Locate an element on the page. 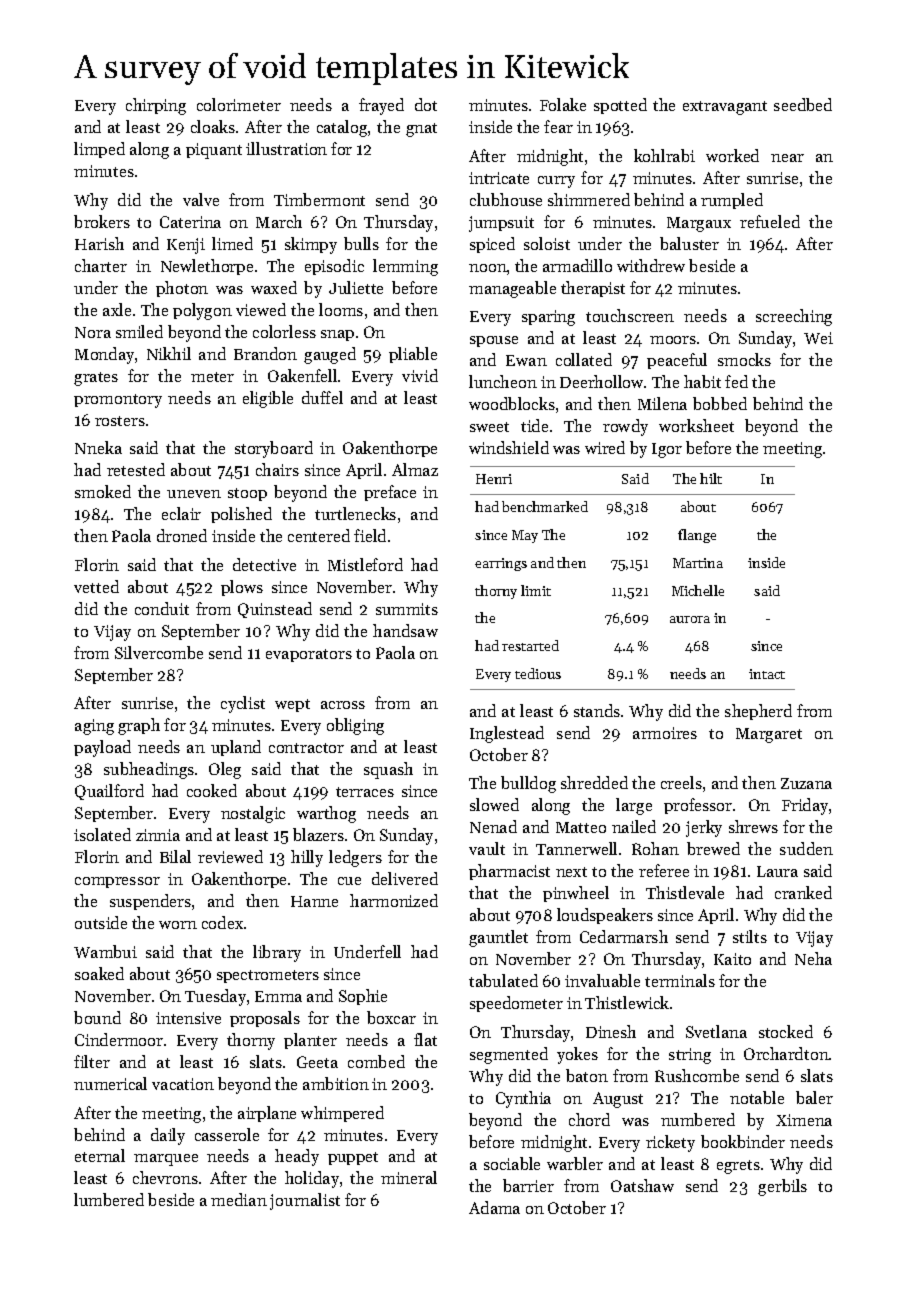 This page has width=908, height=1316. Inglestead is located at coordinates (507, 734).
